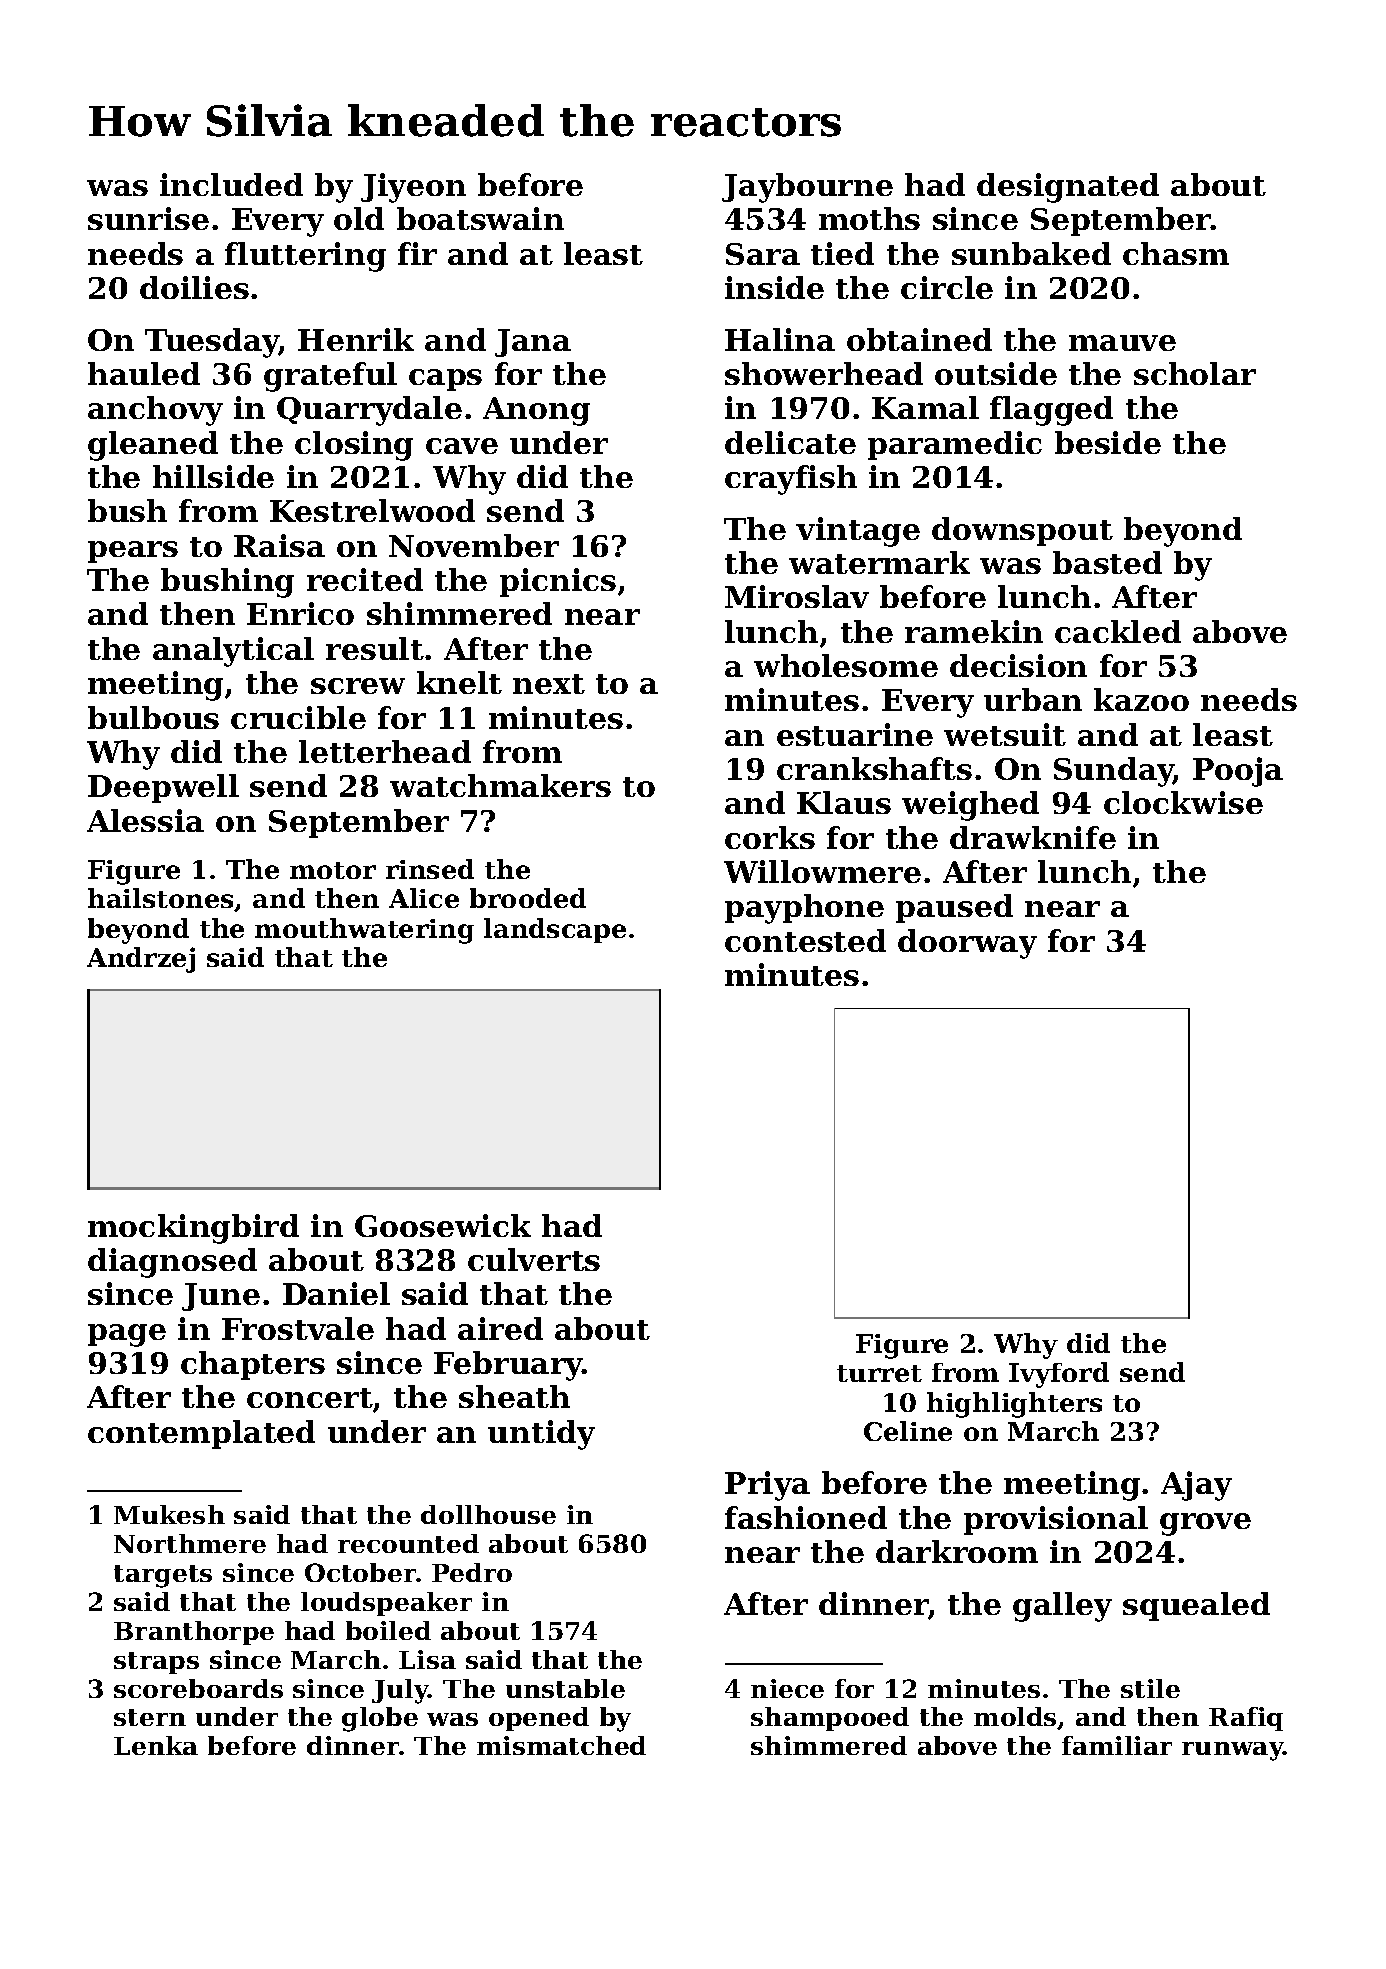 Image resolution: width=1386 pixels, height=1969 pixels. What do you see at coordinates (807, 188) in the image?
I see `Jaybourne` at bounding box center [807, 188].
